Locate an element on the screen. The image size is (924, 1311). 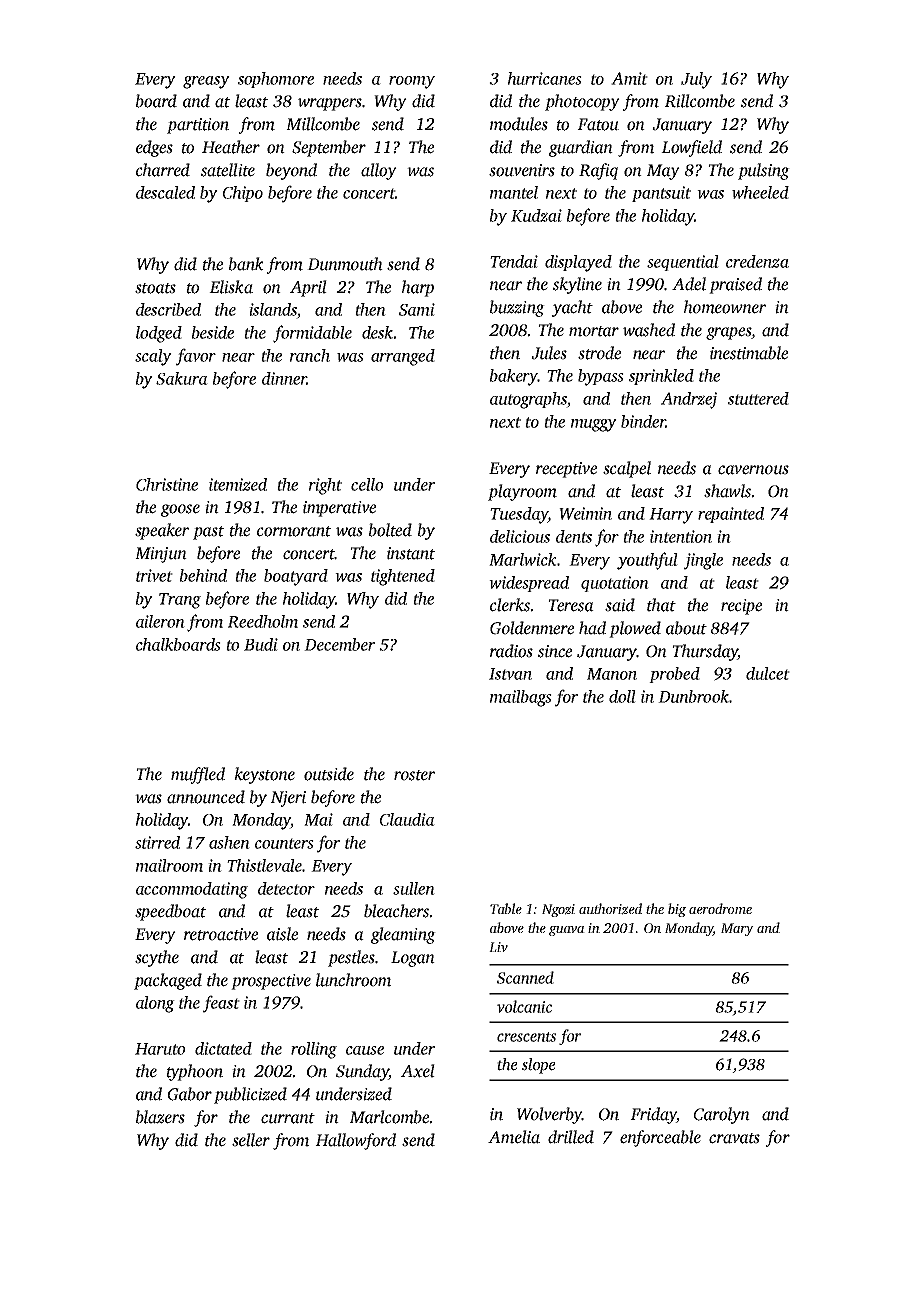
greasy is located at coordinates (206, 82).
